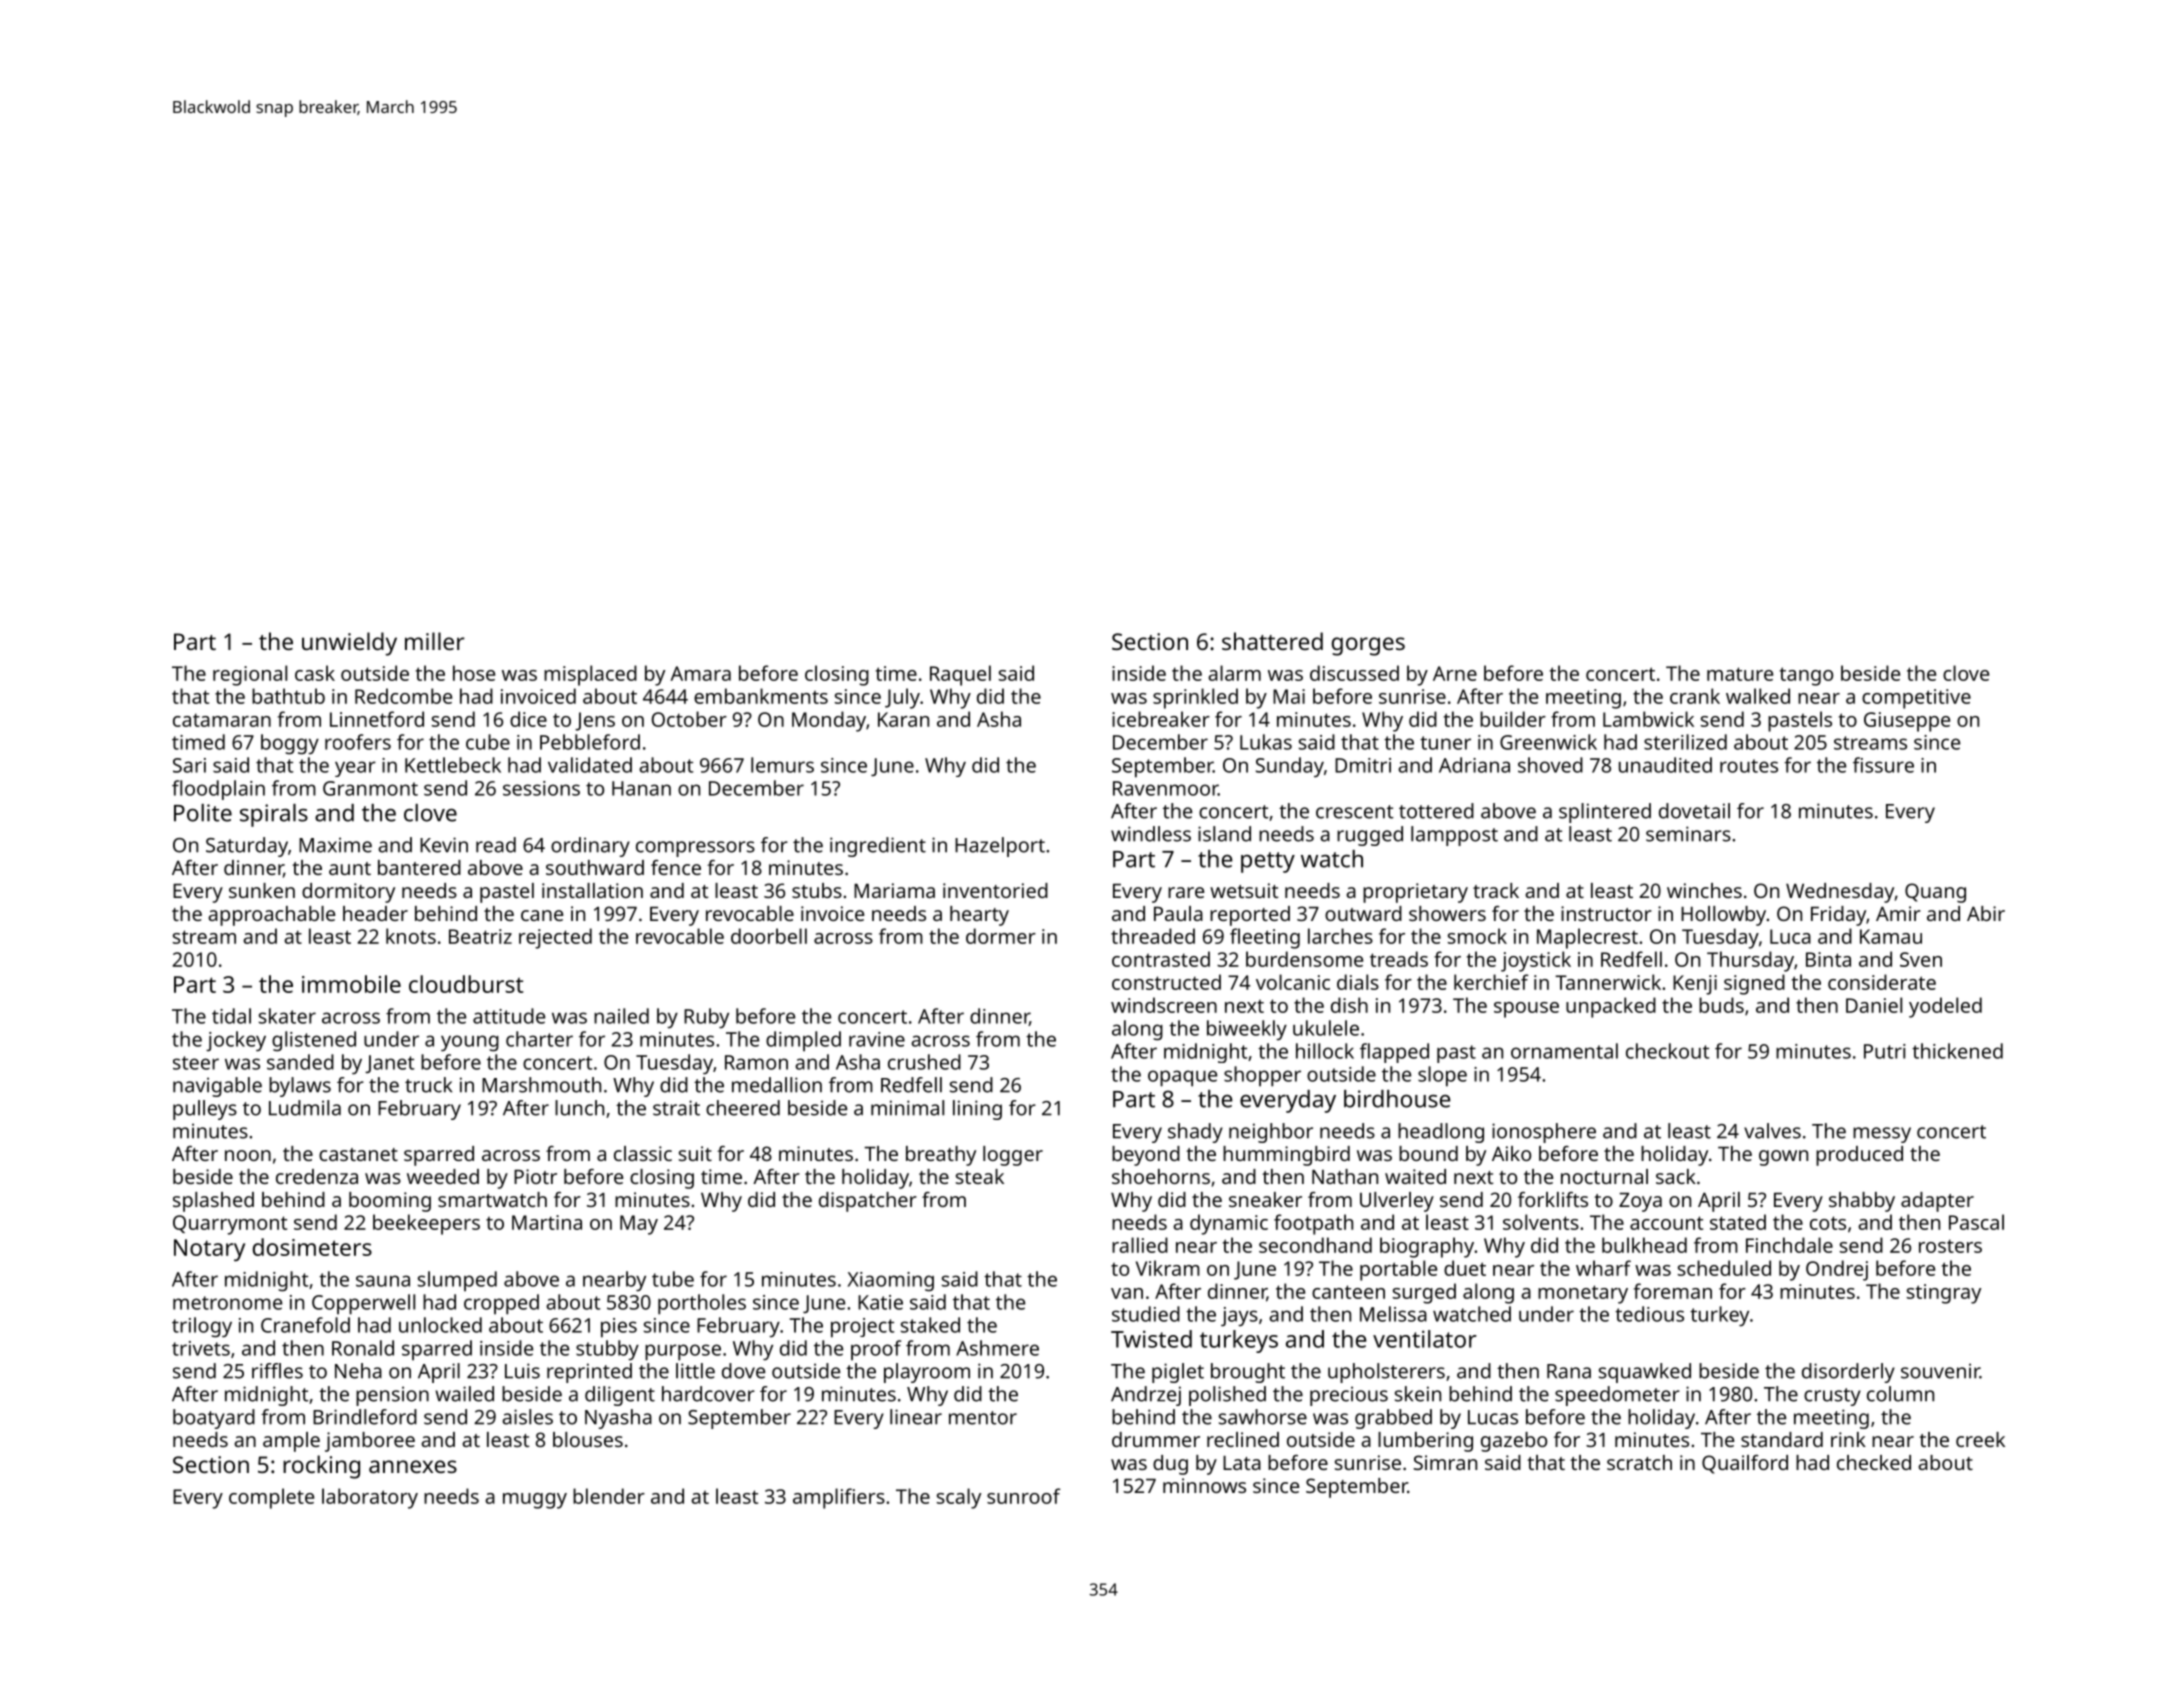 This page has width=2178, height=1683. What do you see at coordinates (960, 675) in the page?
I see `Raquel` at bounding box center [960, 675].
